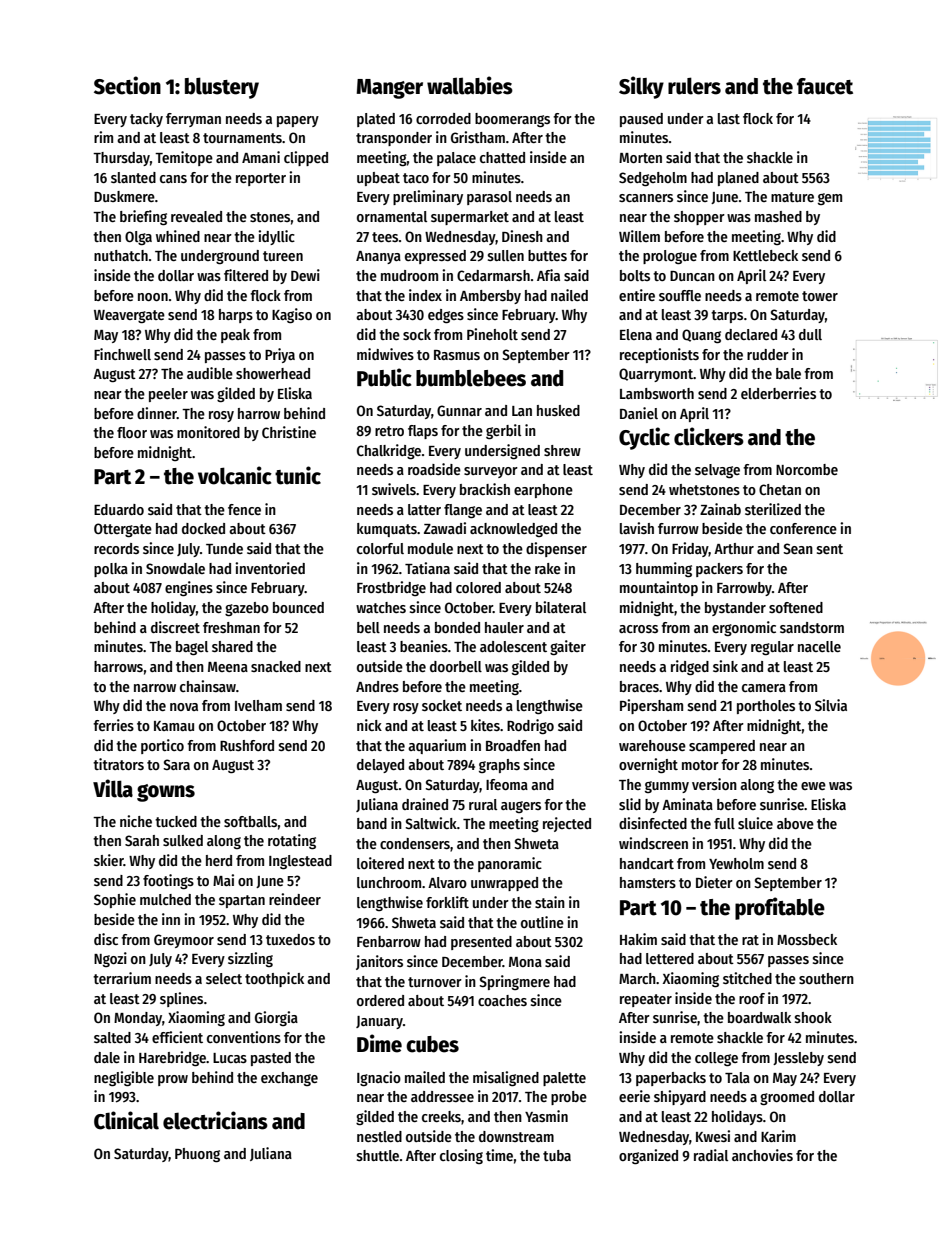 The image size is (952, 1233). Describe the element at coordinates (222, 88) in the screenshot. I see `blustery` at that location.
